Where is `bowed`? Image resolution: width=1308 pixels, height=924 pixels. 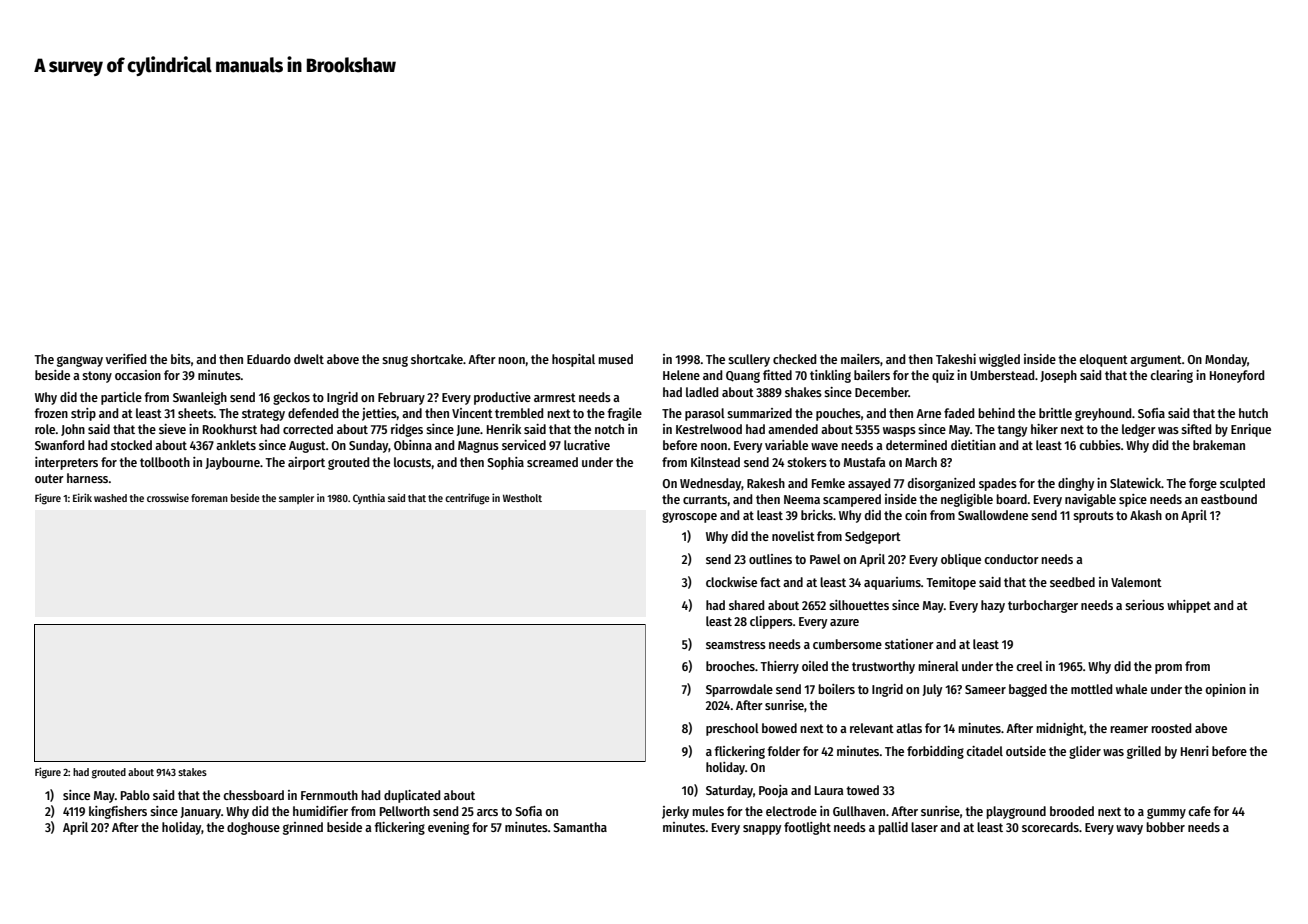
bowed is located at coordinates (779, 728).
